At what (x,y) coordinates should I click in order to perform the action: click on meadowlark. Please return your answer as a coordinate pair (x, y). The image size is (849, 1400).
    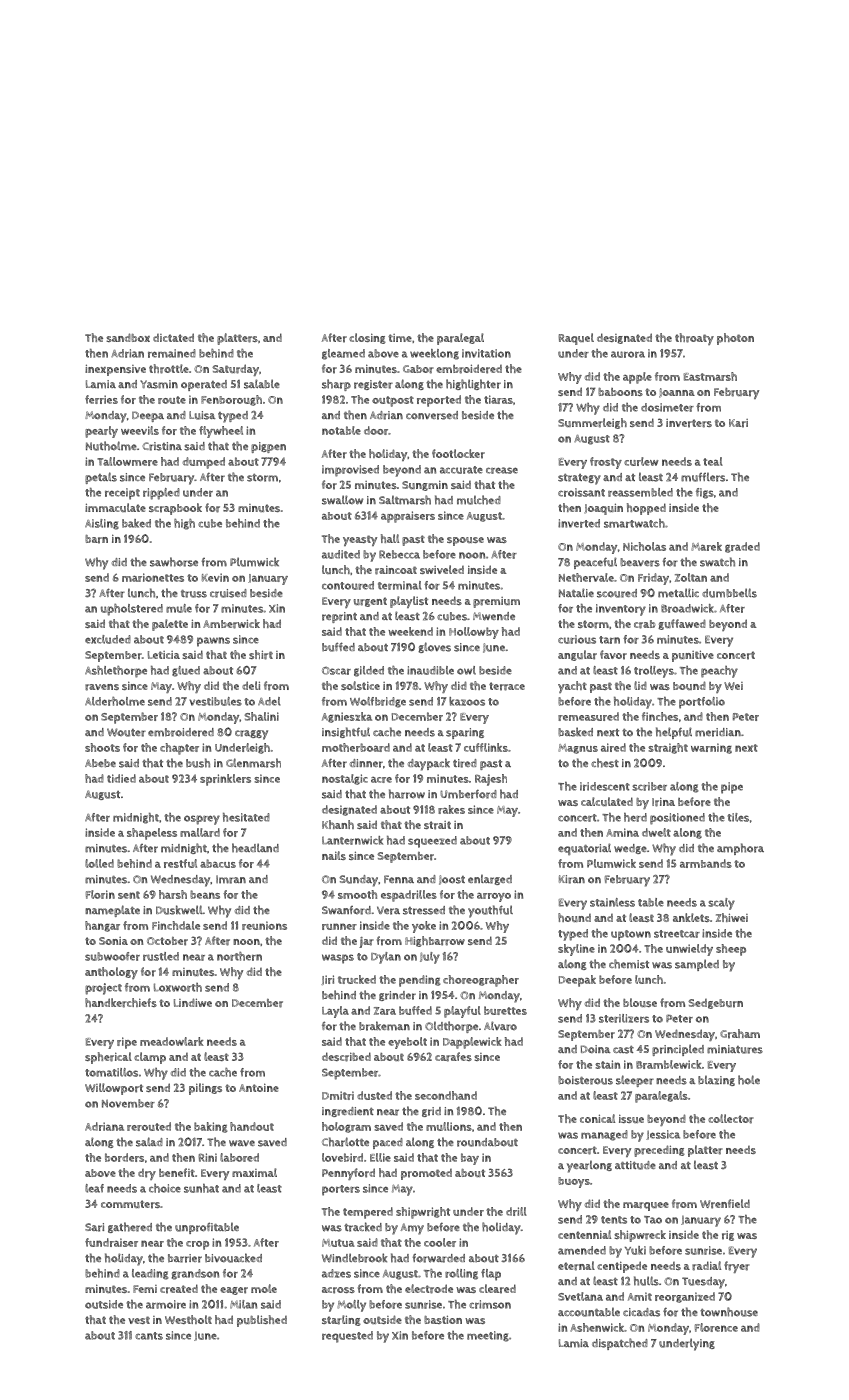
    Looking at the image, I should click on (172, 1041).
